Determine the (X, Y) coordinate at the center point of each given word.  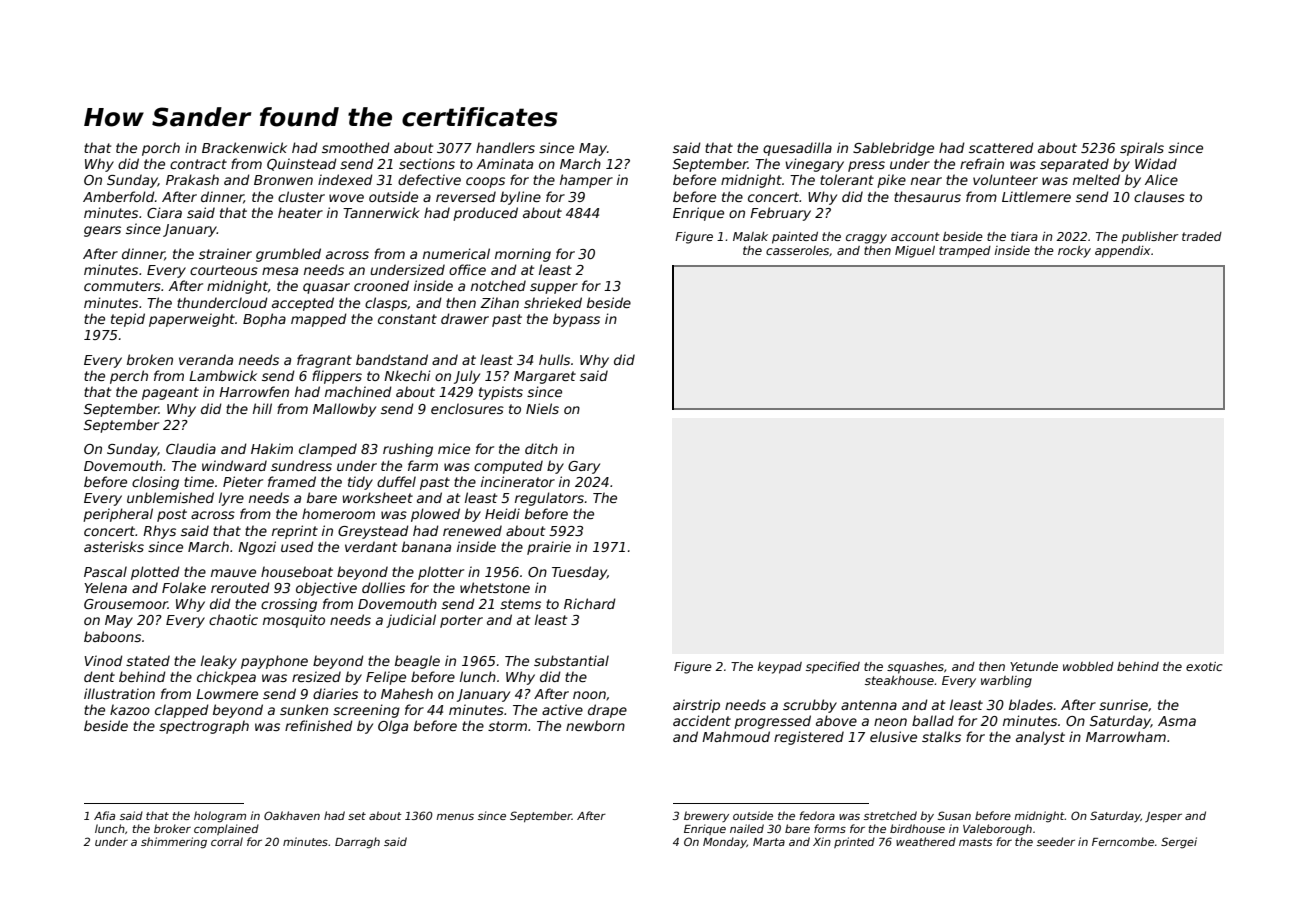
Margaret (545, 377)
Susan (954, 815)
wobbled (1088, 666)
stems (520, 604)
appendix (1122, 252)
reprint (295, 532)
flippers (337, 377)
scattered (1001, 147)
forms (830, 828)
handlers (505, 147)
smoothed (356, 147)
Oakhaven (292, 815)
